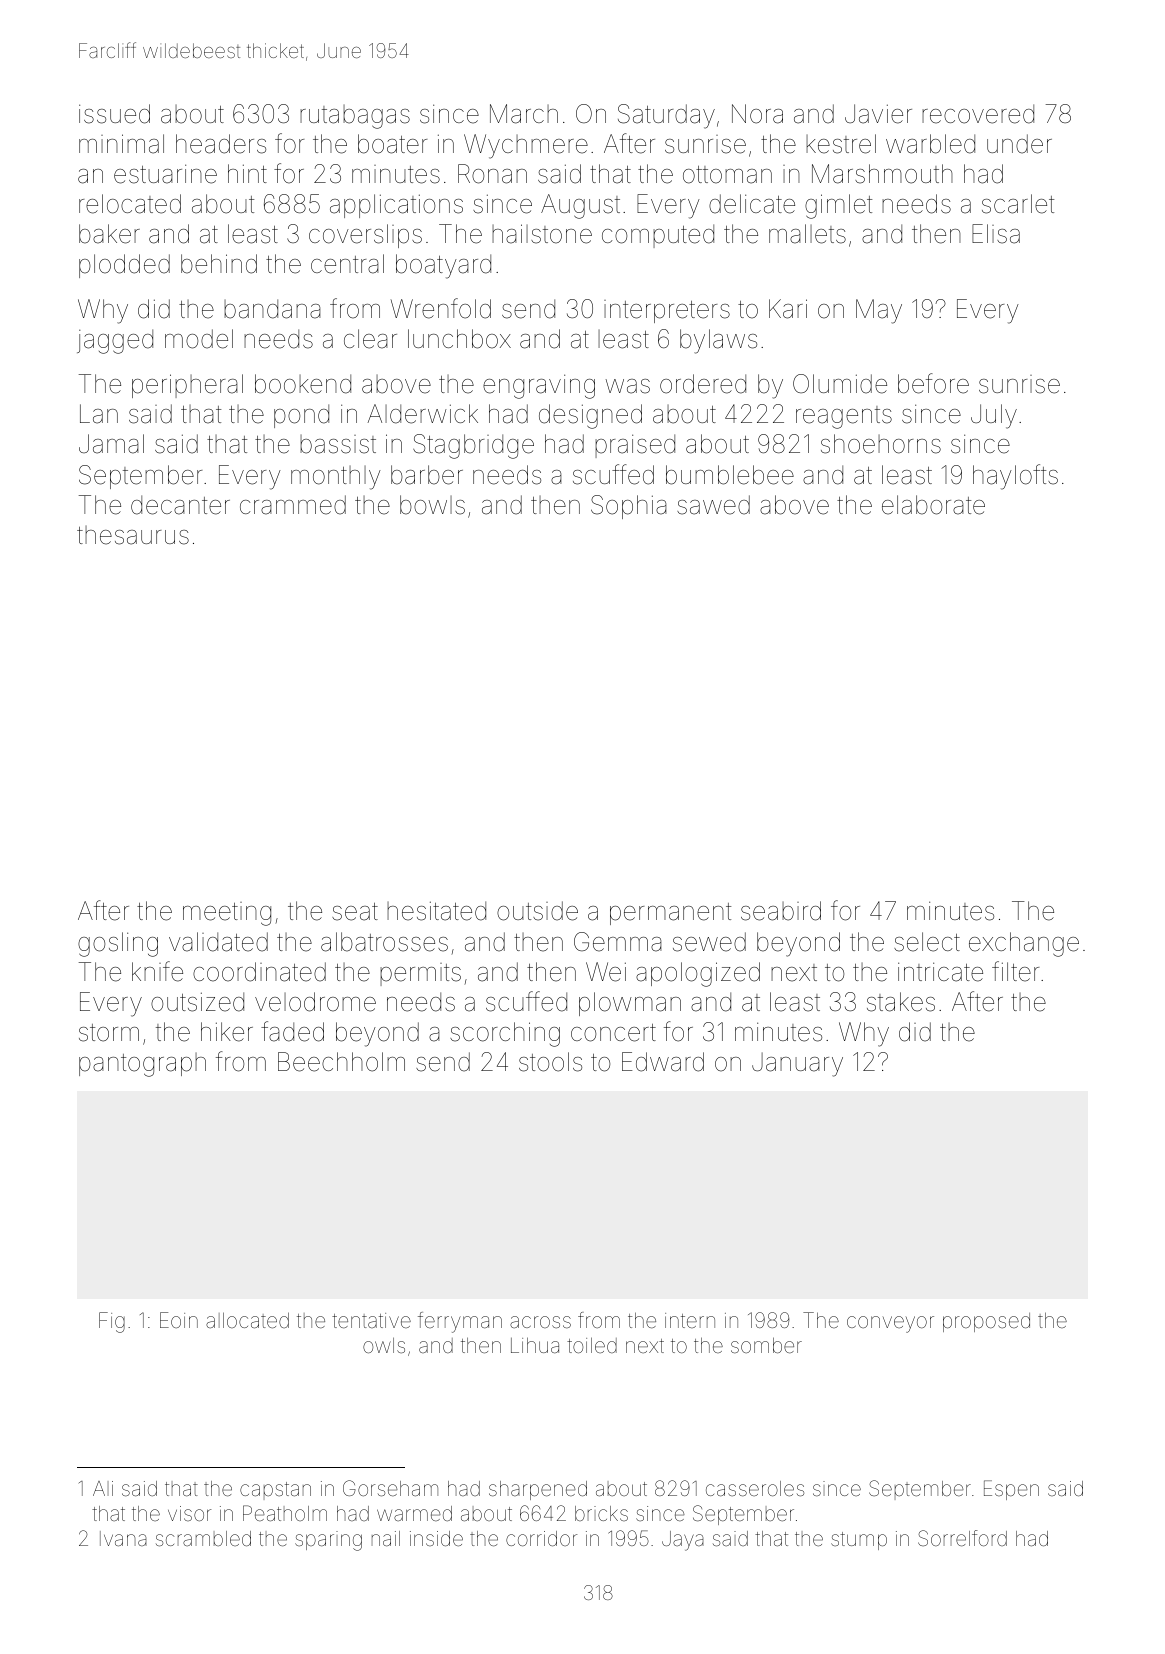  I want to click on elaborate, so click(933, 505).
